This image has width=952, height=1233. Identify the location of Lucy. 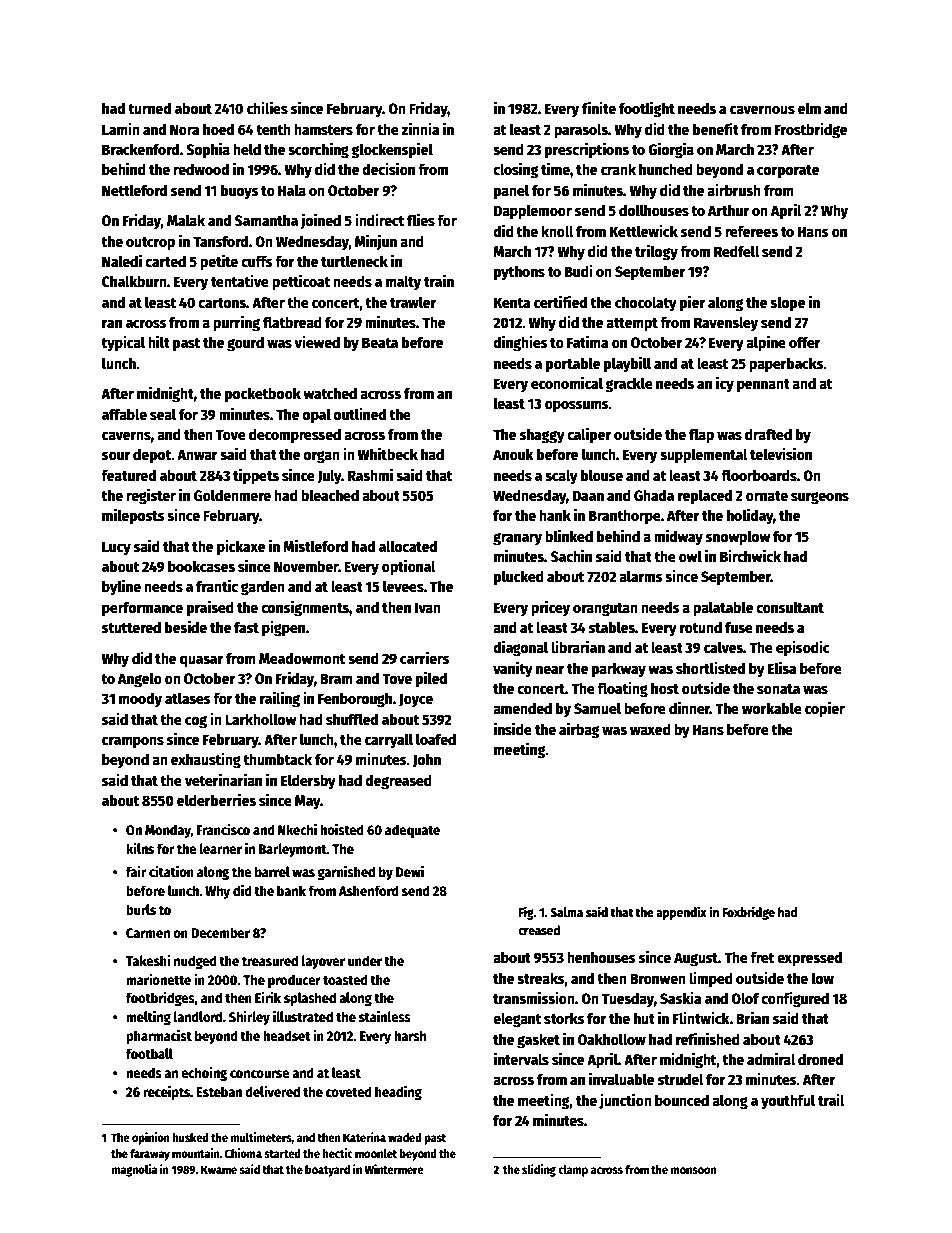
(116, 548).
